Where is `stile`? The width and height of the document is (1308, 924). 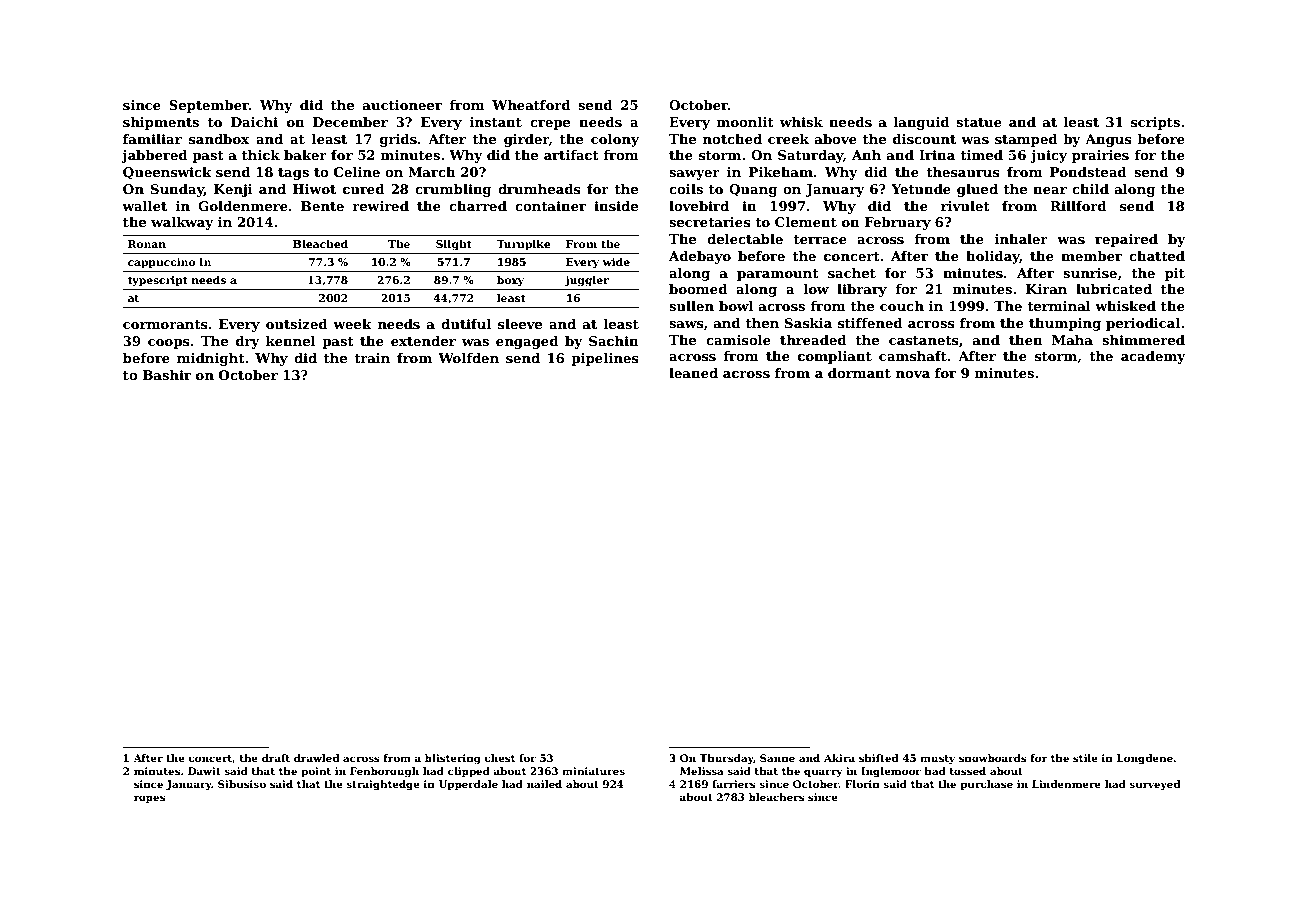
stile is located at coordinates (1085, 758).
